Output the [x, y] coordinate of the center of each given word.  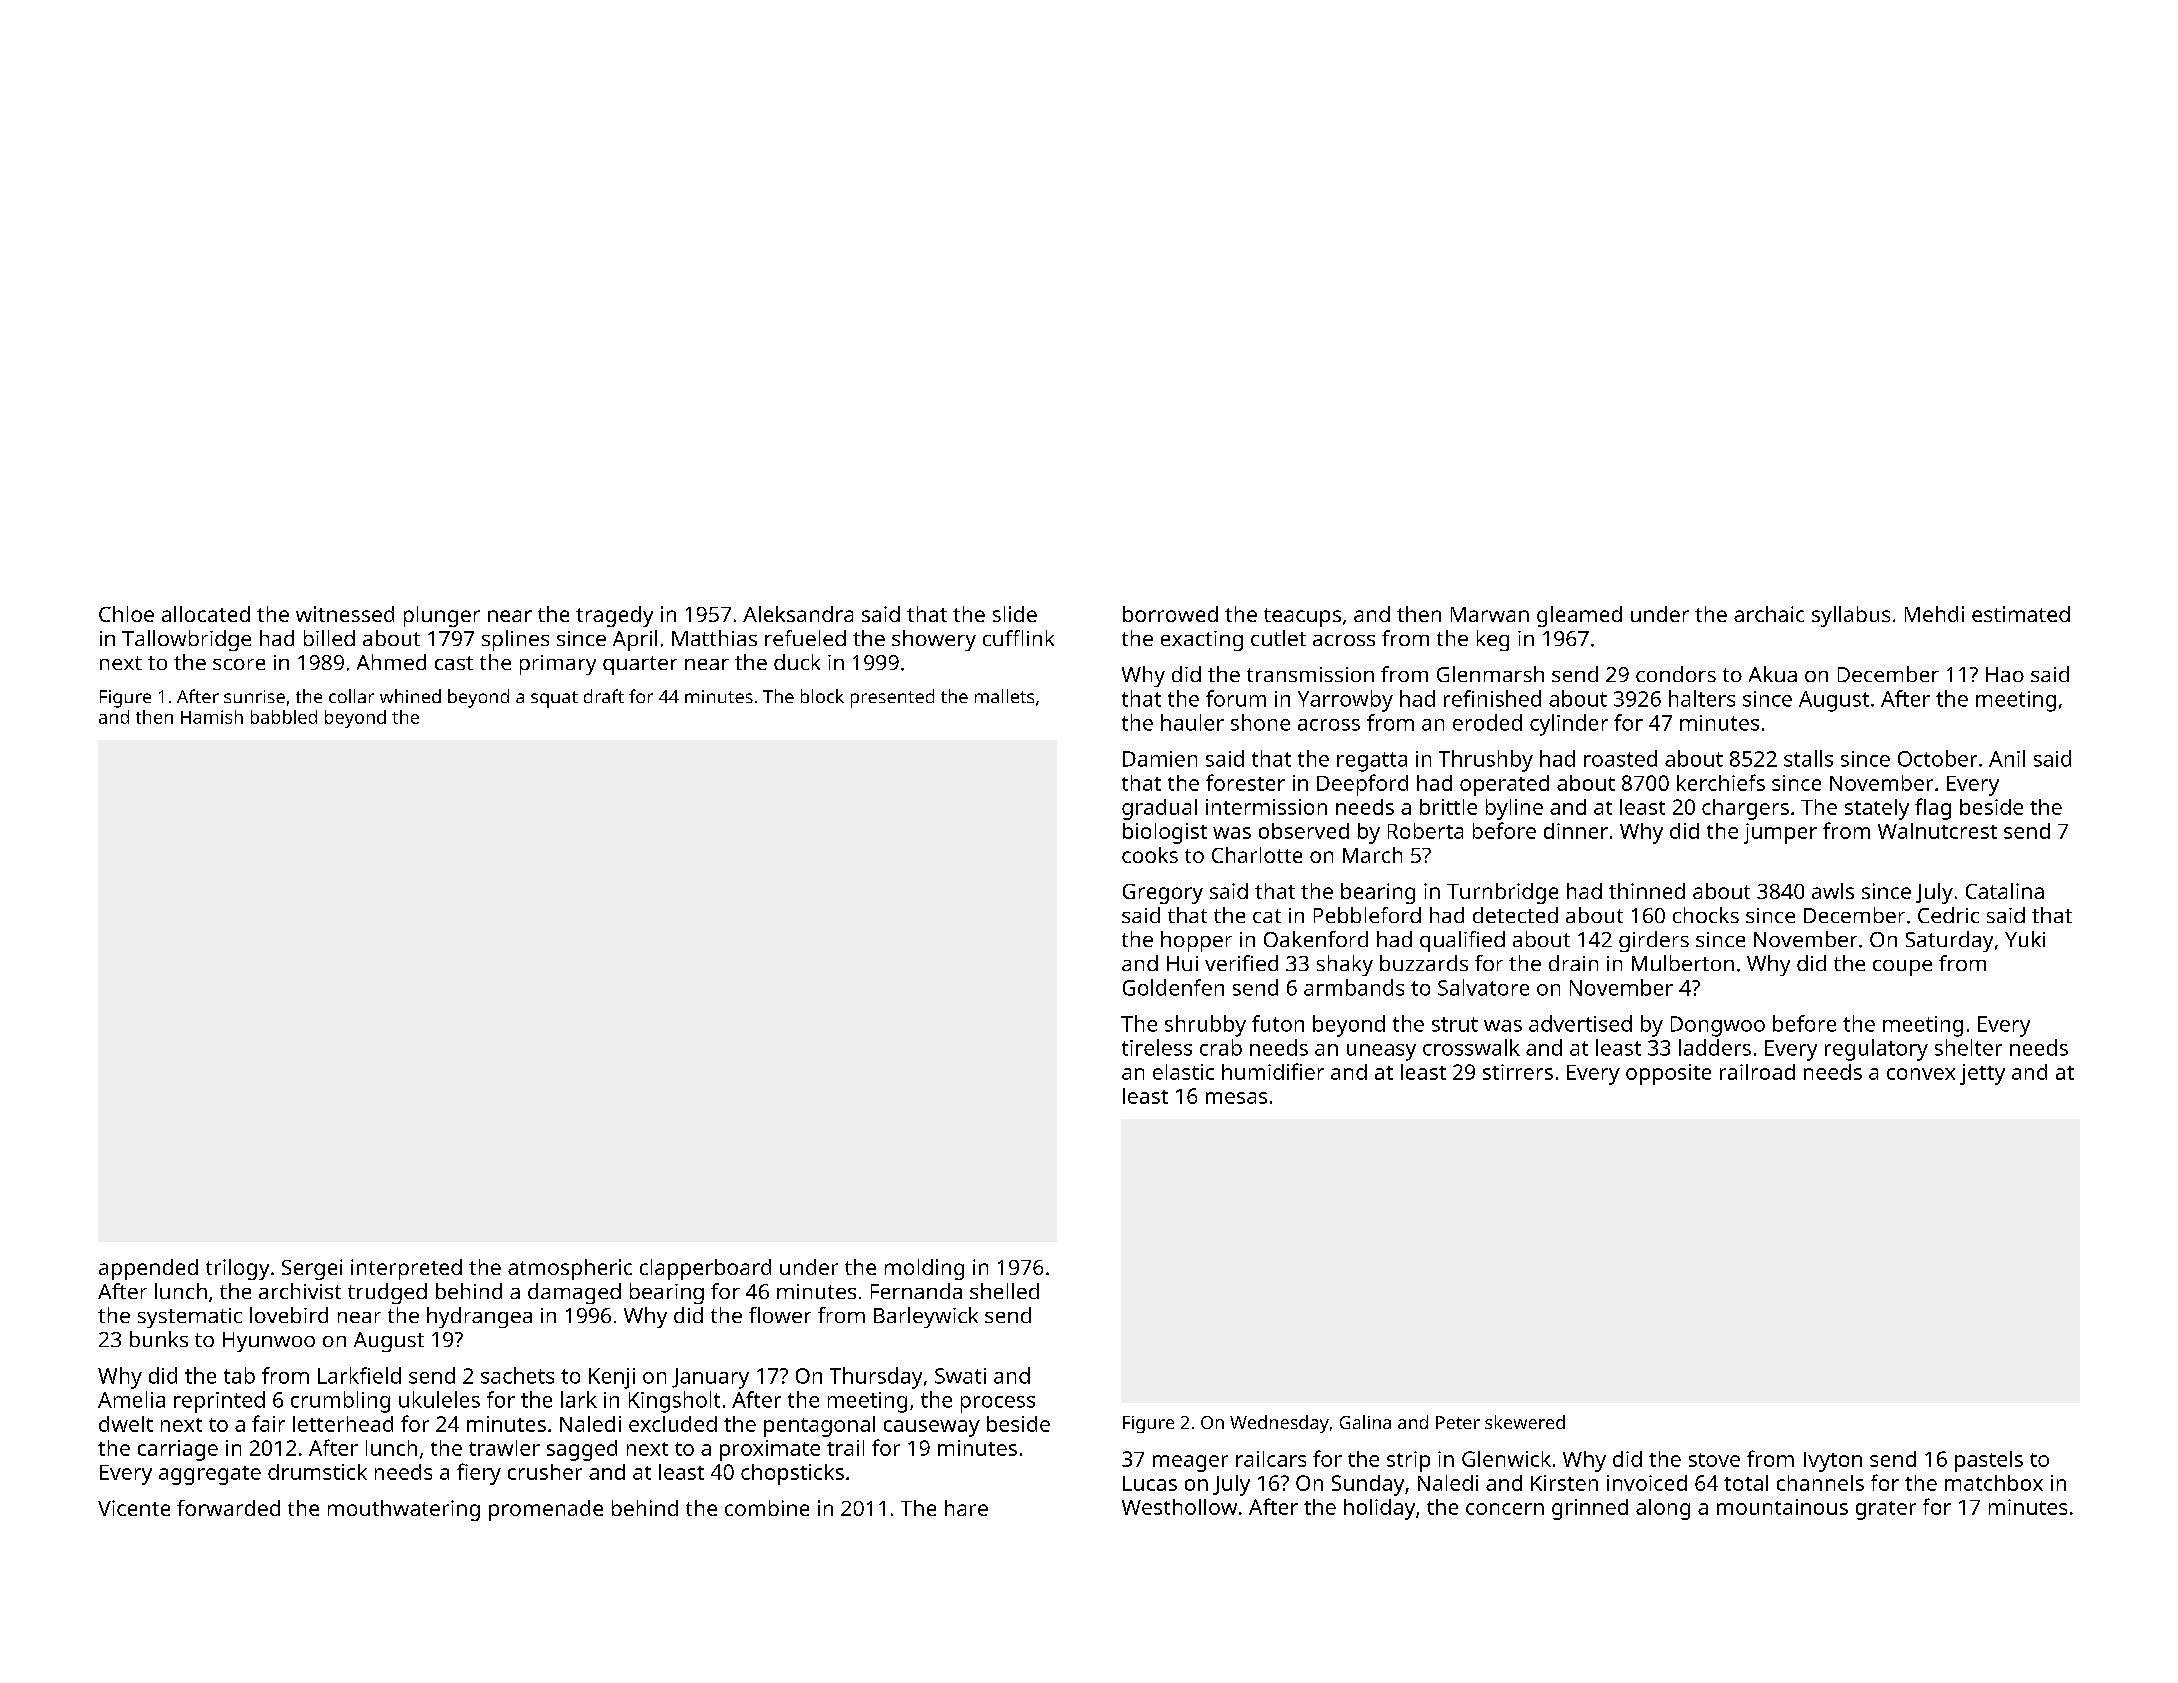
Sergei [312, 1269]
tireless [1157, 1047]
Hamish [212, 717]
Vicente [134, 1508]
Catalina [2005, 891]
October [1937, 758]
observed [1304, 831]
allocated [206, 614]
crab [1221, 1047]
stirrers [1518, 1072]
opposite [1668, 1074]
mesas [1236, 1098]
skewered [1525, 1422]
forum [1236, 698]
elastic [1183, 1072]
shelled [1004, 1291]
